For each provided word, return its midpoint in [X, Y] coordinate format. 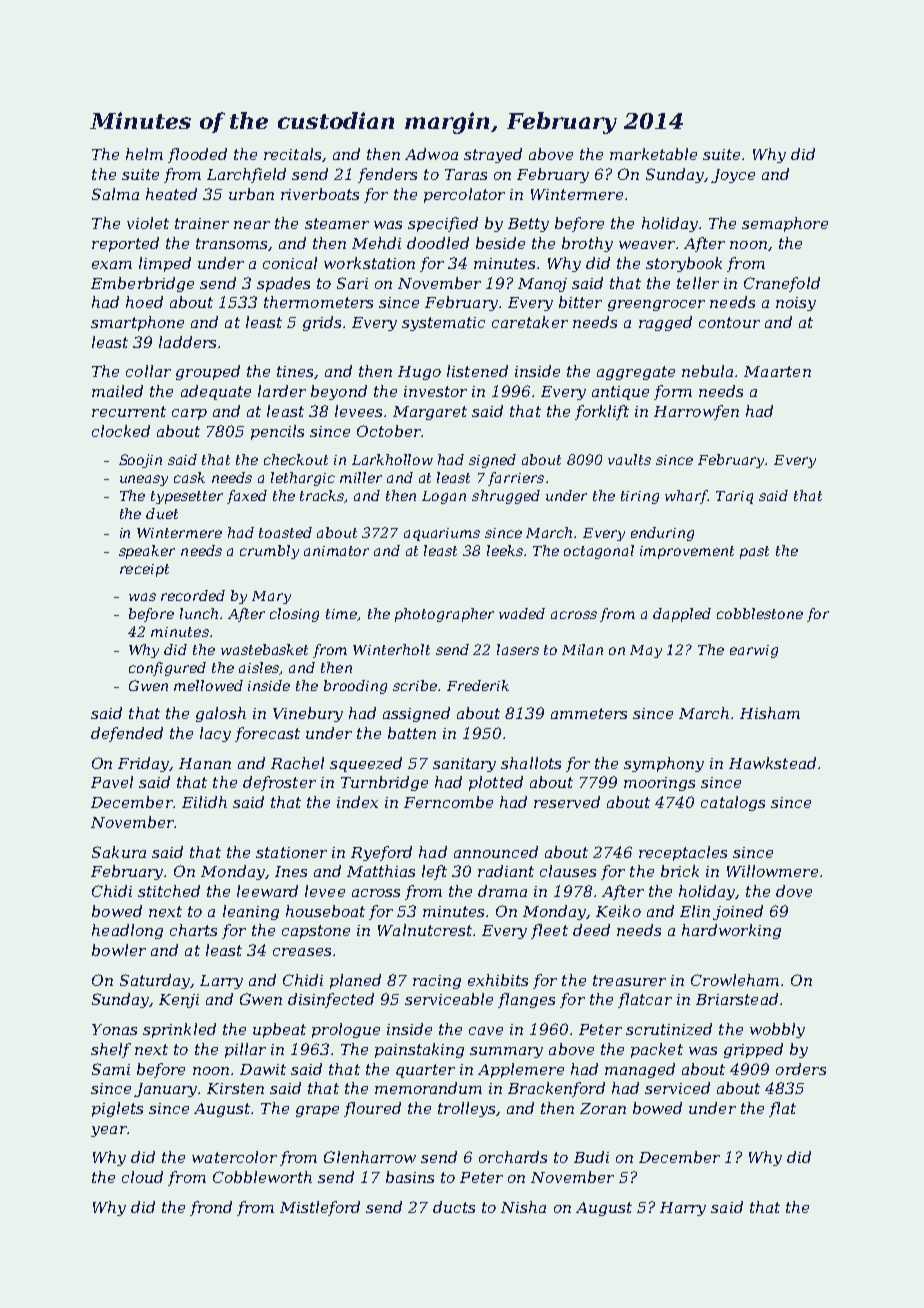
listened [477, 371]
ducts [454, 1207]
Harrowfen [696, 412]
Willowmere [772, 871]
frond [211, 1208]
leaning [251, 912]
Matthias [381, 871]
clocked [121, 431]
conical [290, 263]
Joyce [733, 176]
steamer [337, 223]
